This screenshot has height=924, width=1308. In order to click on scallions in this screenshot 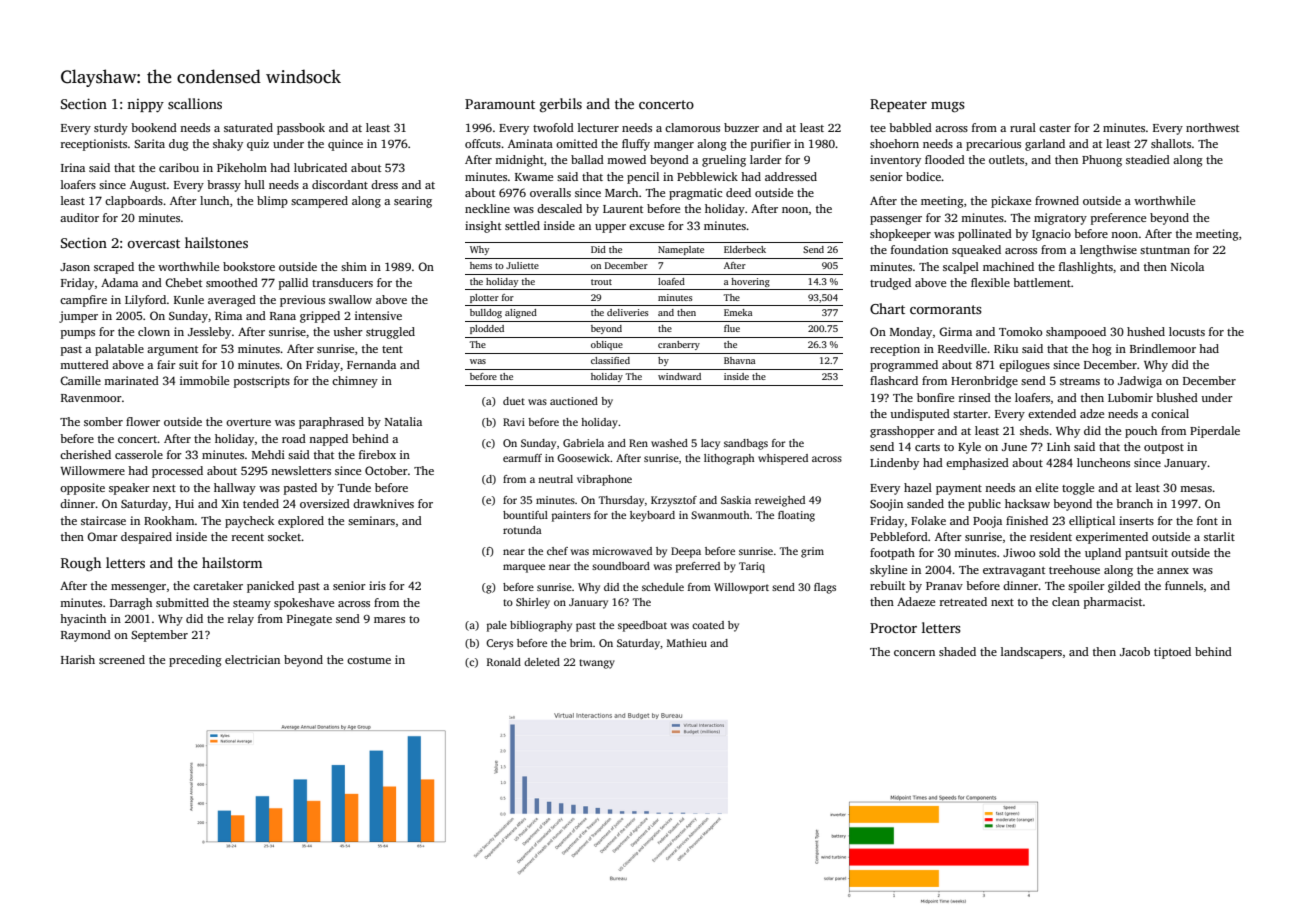, I will do `click(195, 103)`.
